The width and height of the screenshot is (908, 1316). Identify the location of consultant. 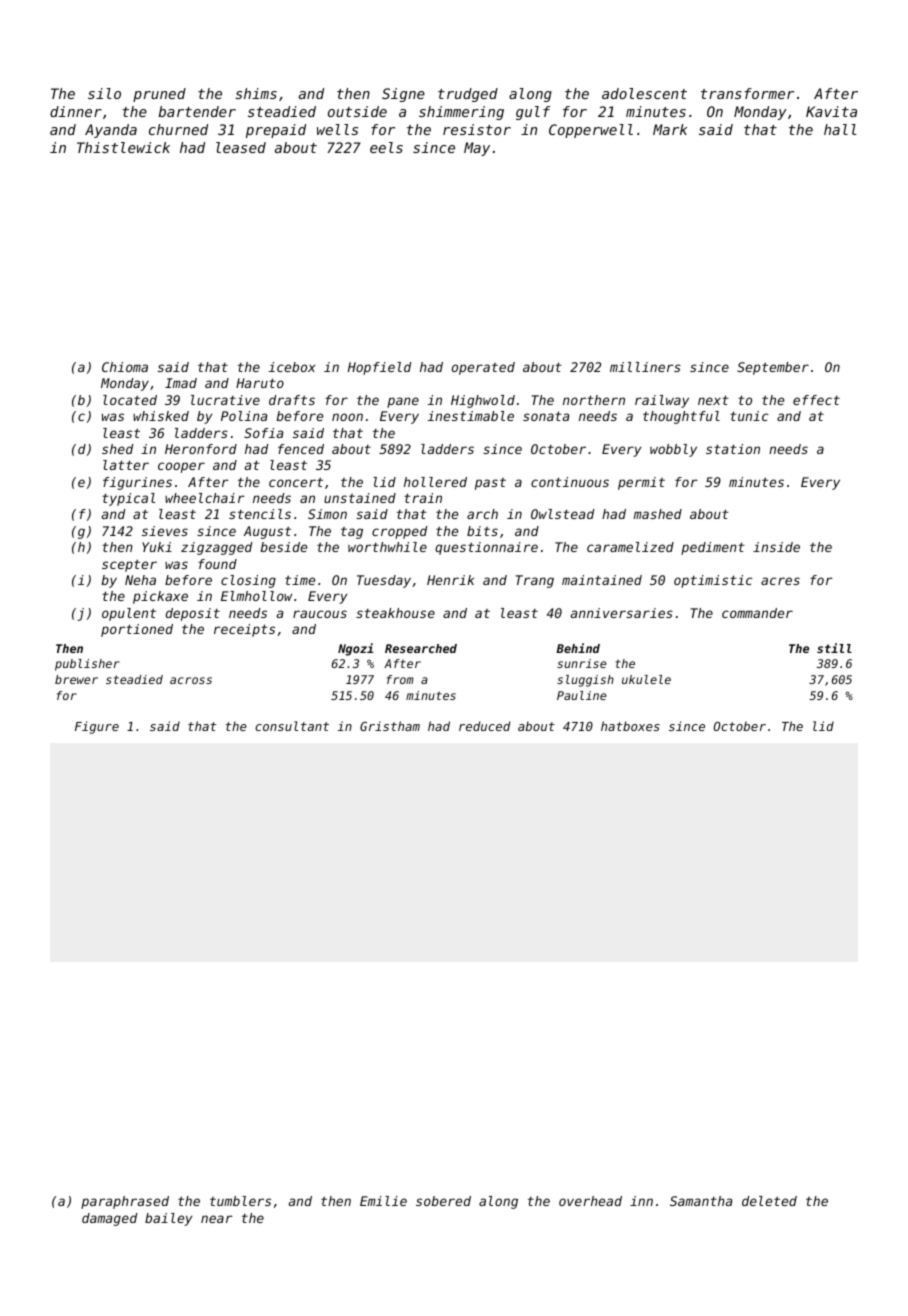
(292, 726).
